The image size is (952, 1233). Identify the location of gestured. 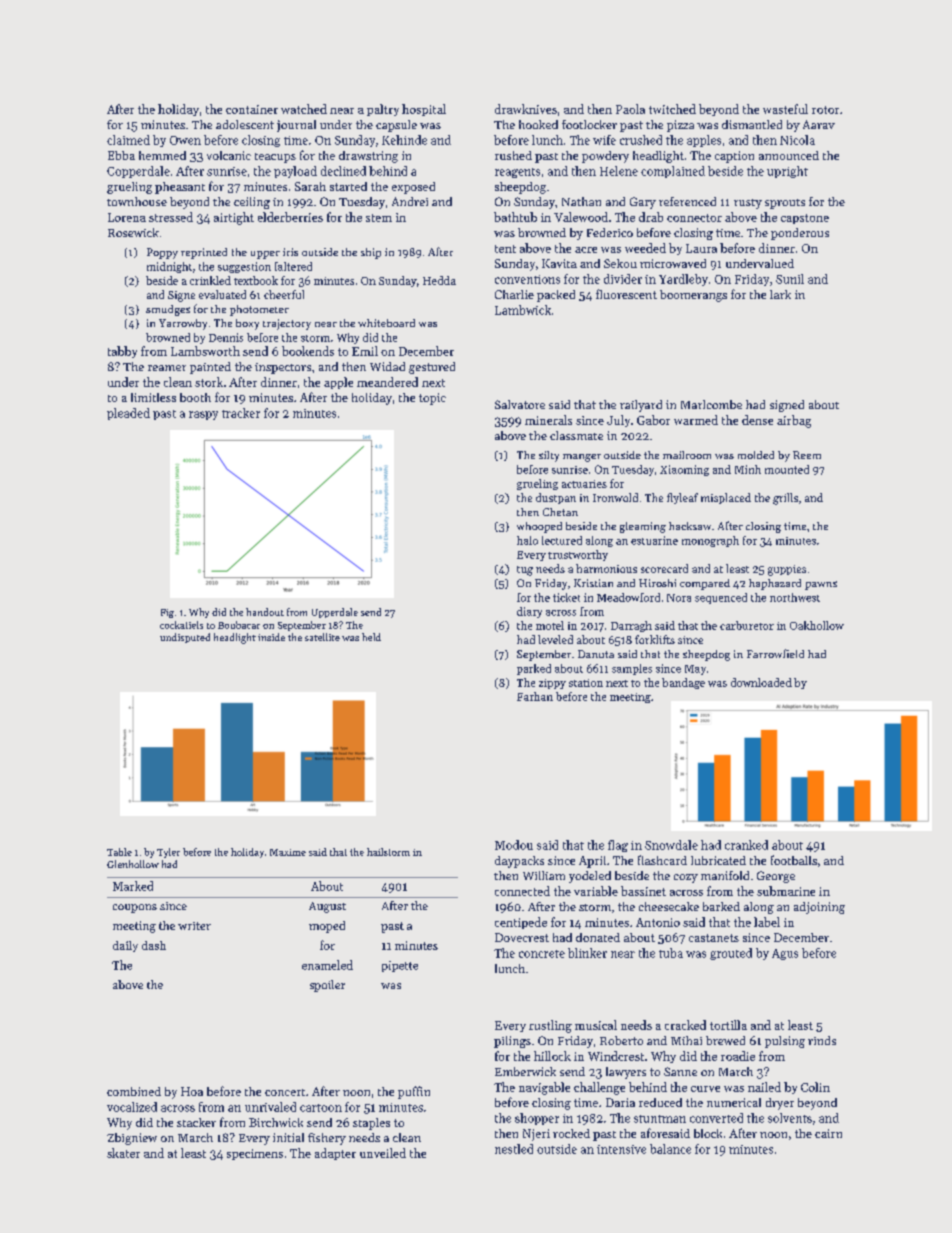
(432, 368).
